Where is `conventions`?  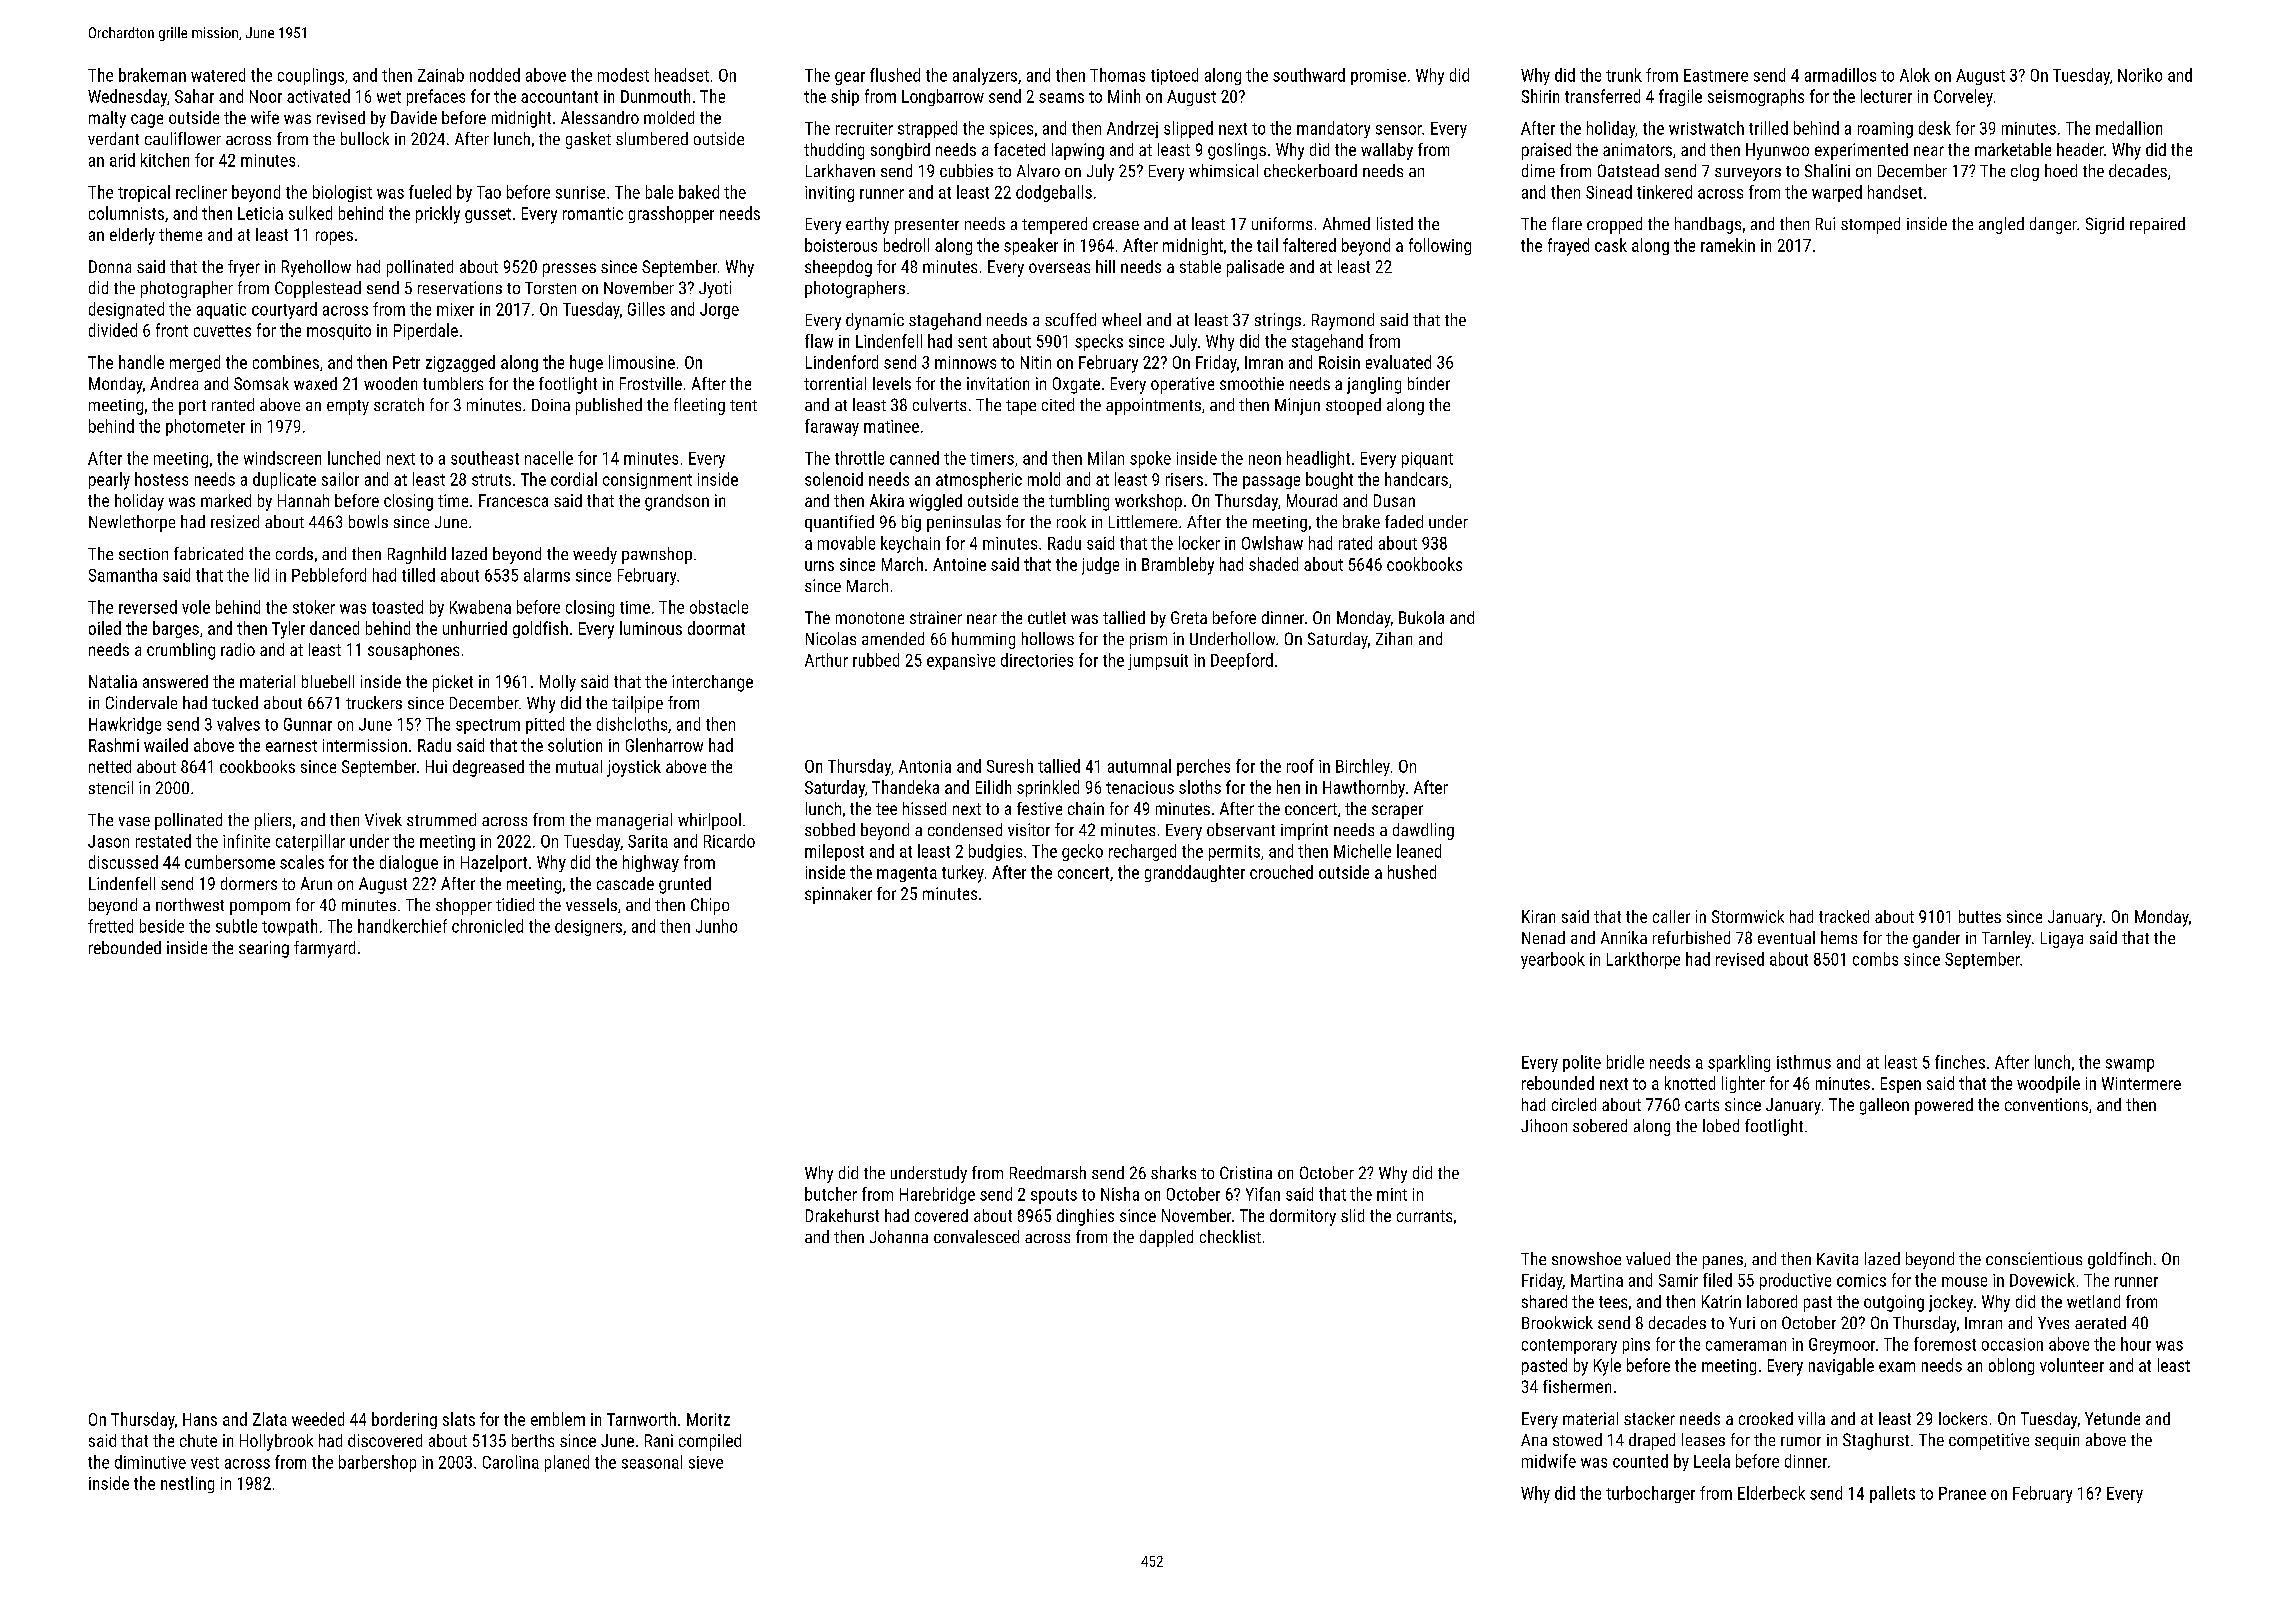 conventions is located at coordinates (2046, 1104).
